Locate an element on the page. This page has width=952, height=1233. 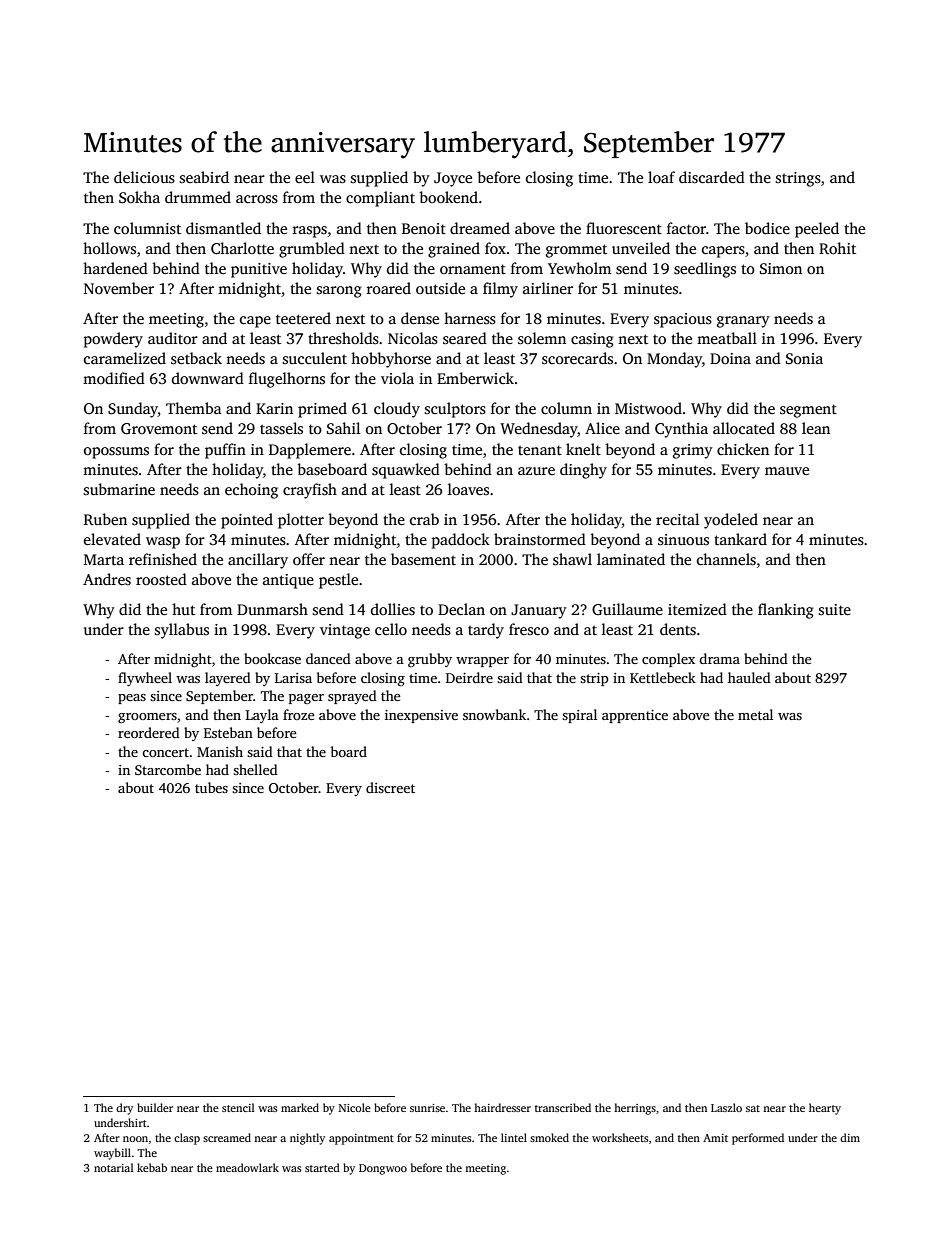
Dongwoo is located at coordinates (383, 1169).
